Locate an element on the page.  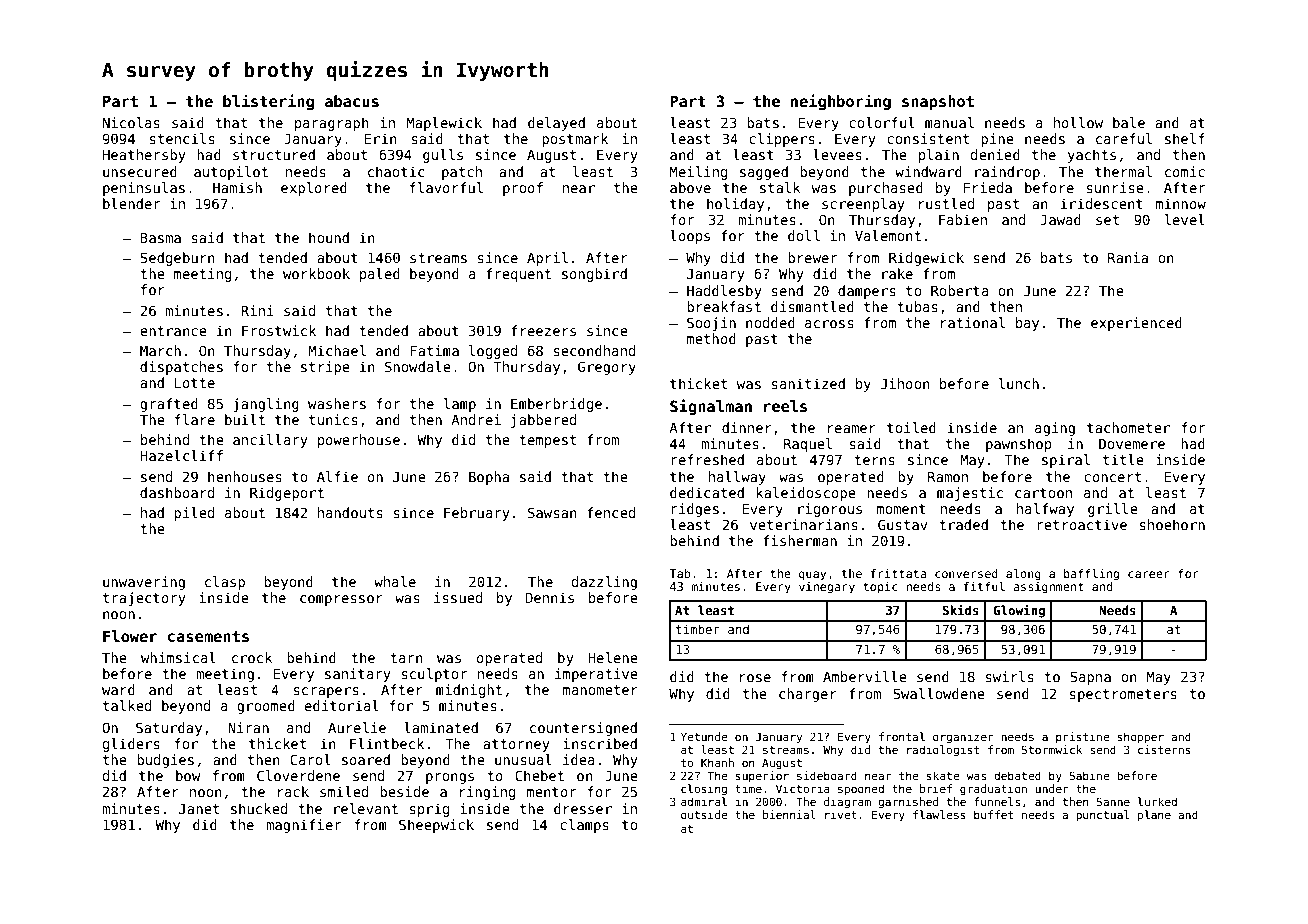
Janet is located at coordinates (199, 808).
